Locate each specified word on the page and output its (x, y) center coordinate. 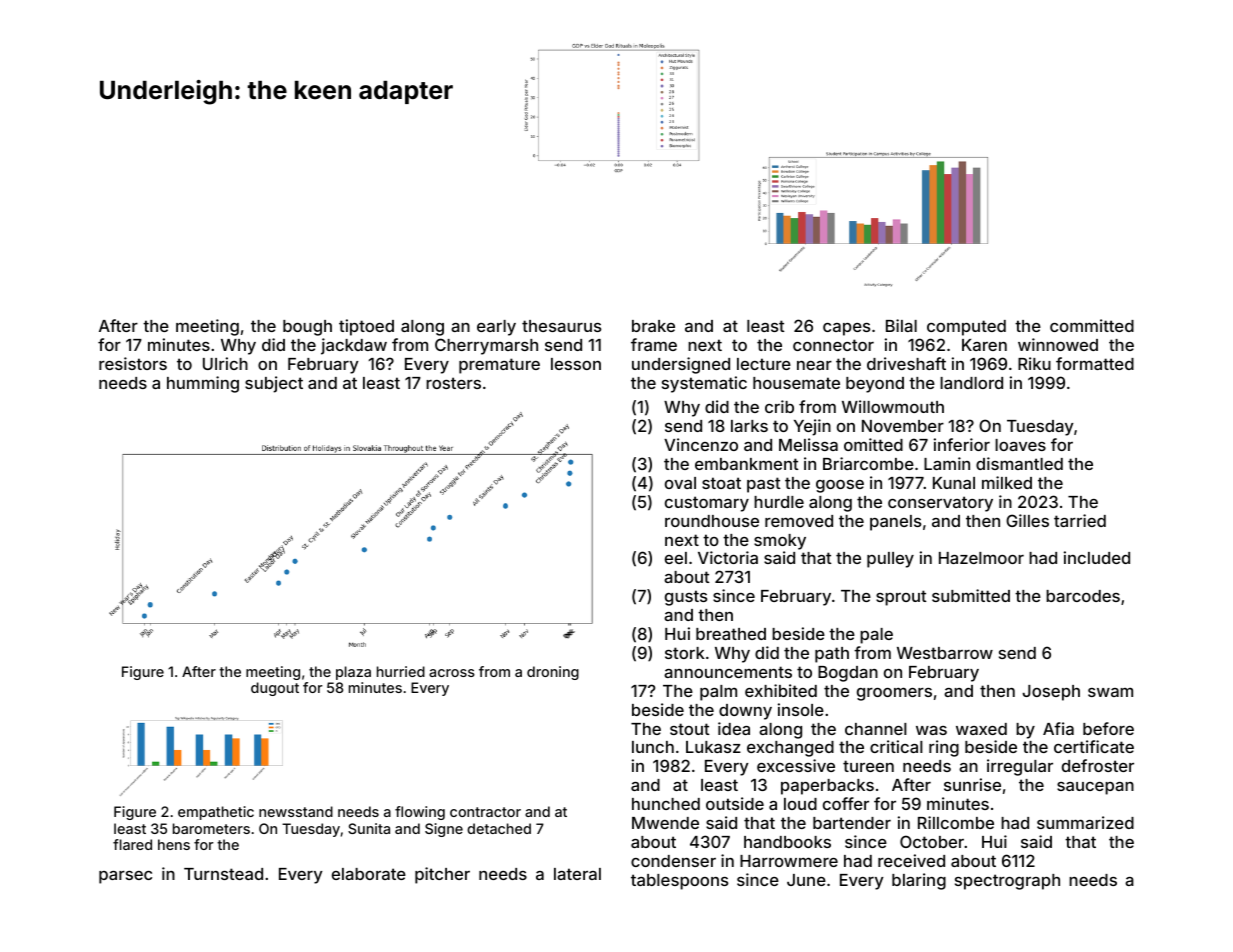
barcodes (1083, 596)
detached (499, 828)
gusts (686, 598)
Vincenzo (701, 444)
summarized (1085, 822)
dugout (275, 689)
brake (653, 326)
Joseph (1051, 693)
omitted (873, 444)
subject (274, 384)
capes (846, 329)
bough (307, 328)
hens (174, 844)
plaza (353, 673)
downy (745, 712)
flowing (420, 813)
